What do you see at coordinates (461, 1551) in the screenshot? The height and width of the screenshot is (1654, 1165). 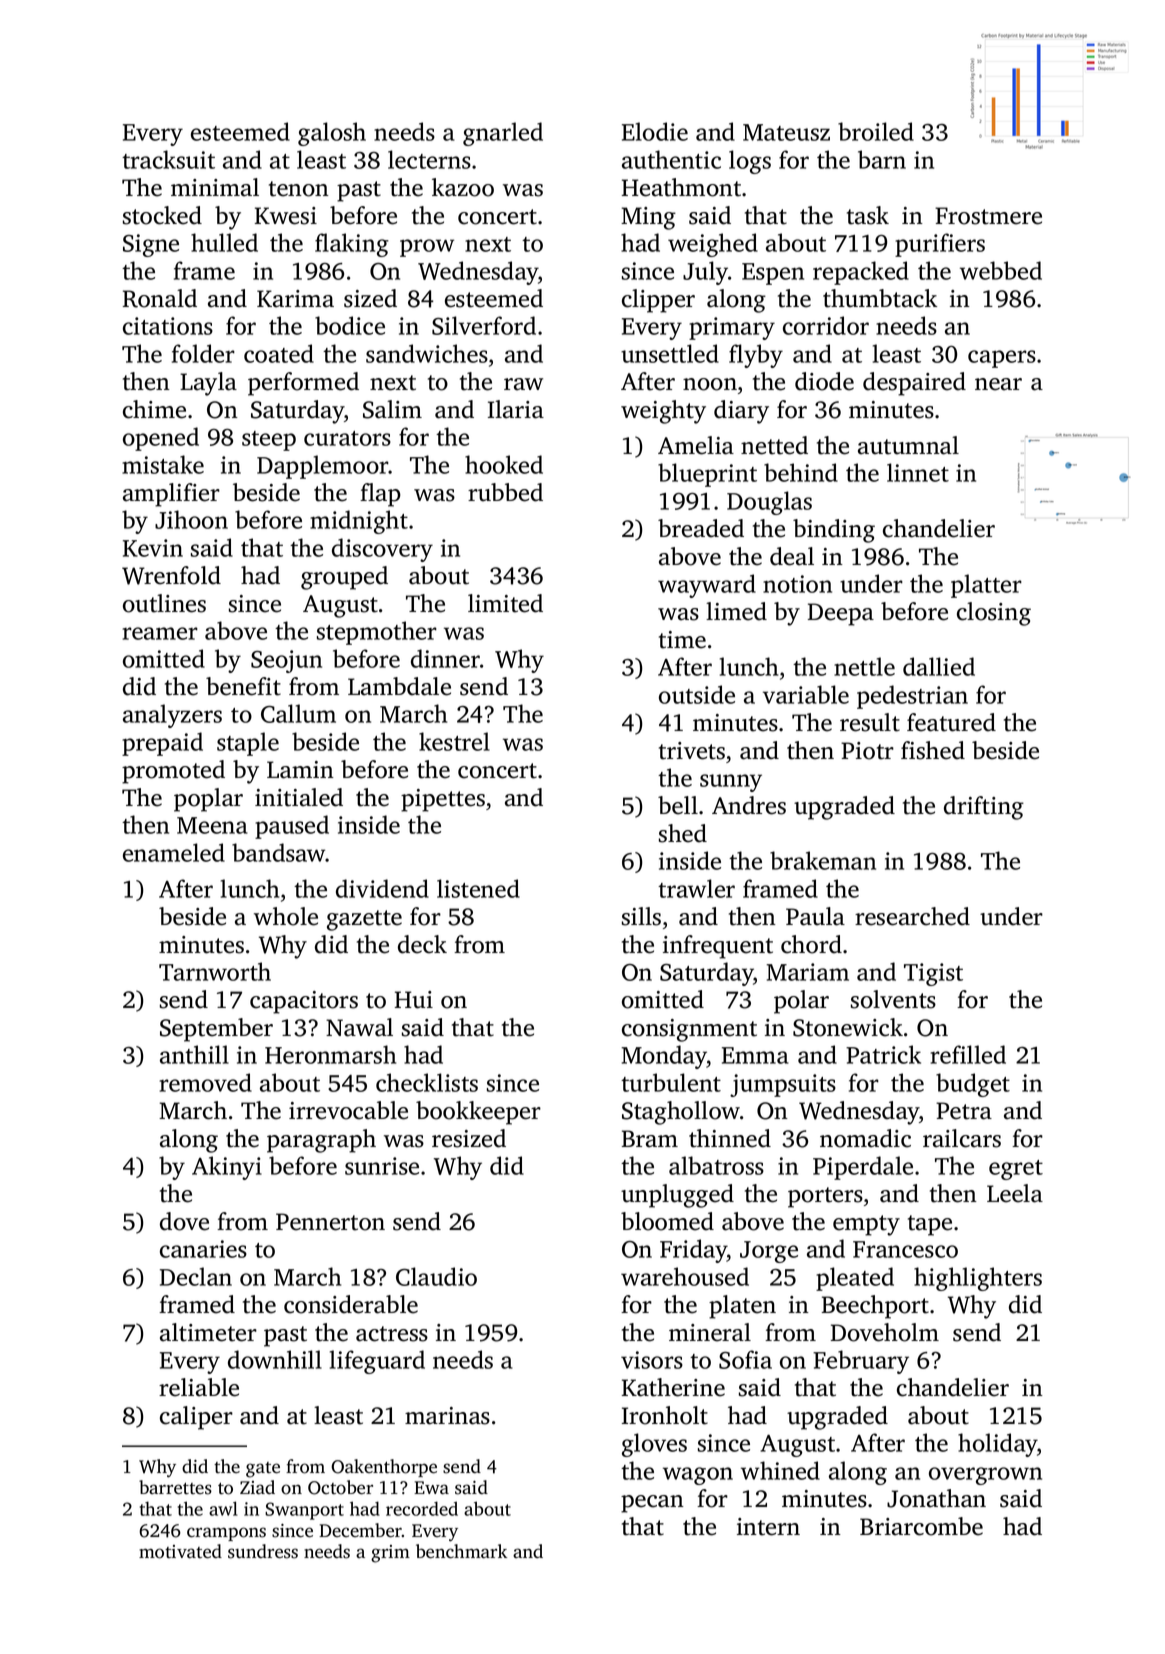 I see `benchmark` at bounding box center [461, 1551].
